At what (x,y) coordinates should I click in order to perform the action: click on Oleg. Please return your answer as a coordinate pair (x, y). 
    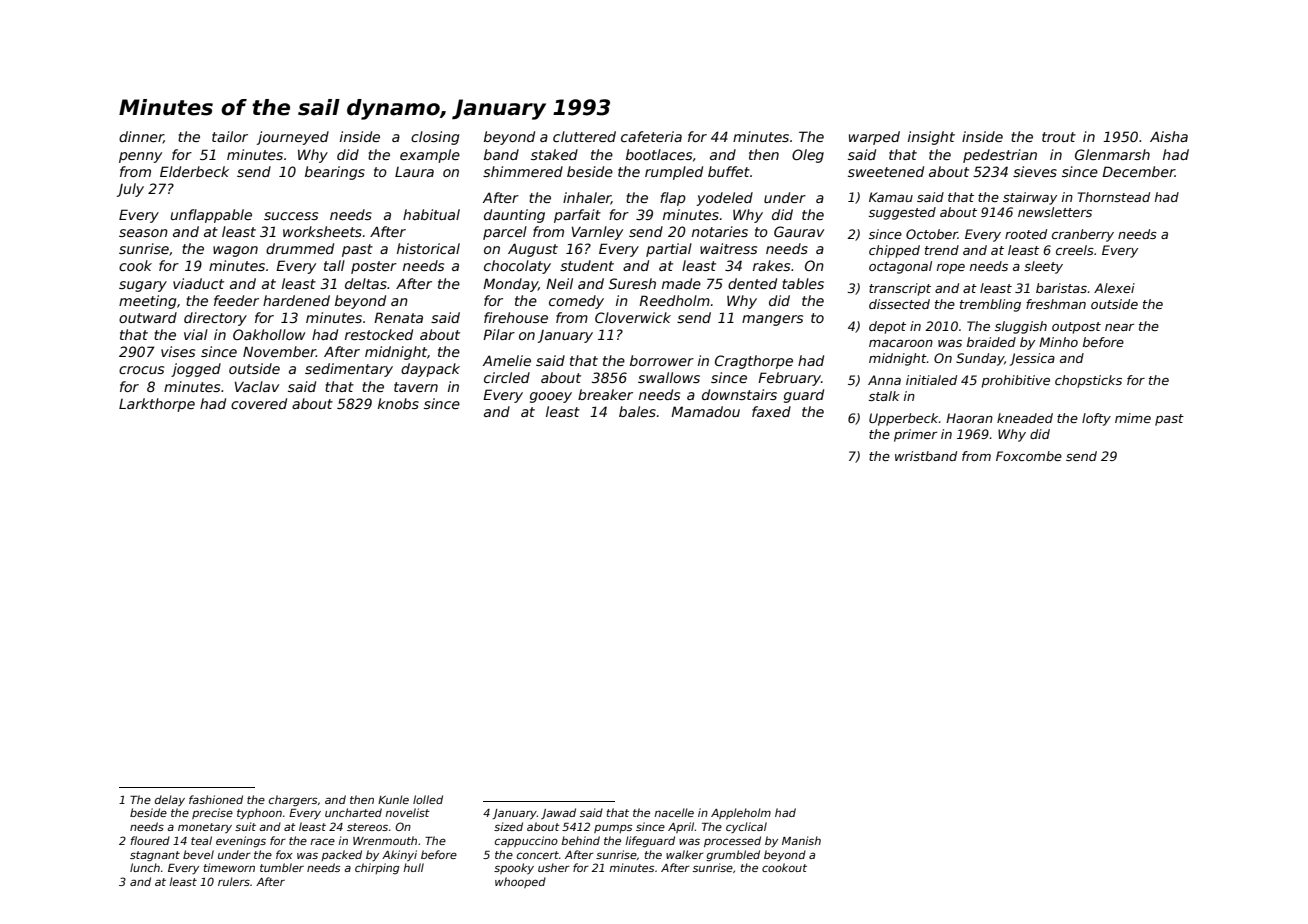
    Looking at the image, I should click on (808, 156).
